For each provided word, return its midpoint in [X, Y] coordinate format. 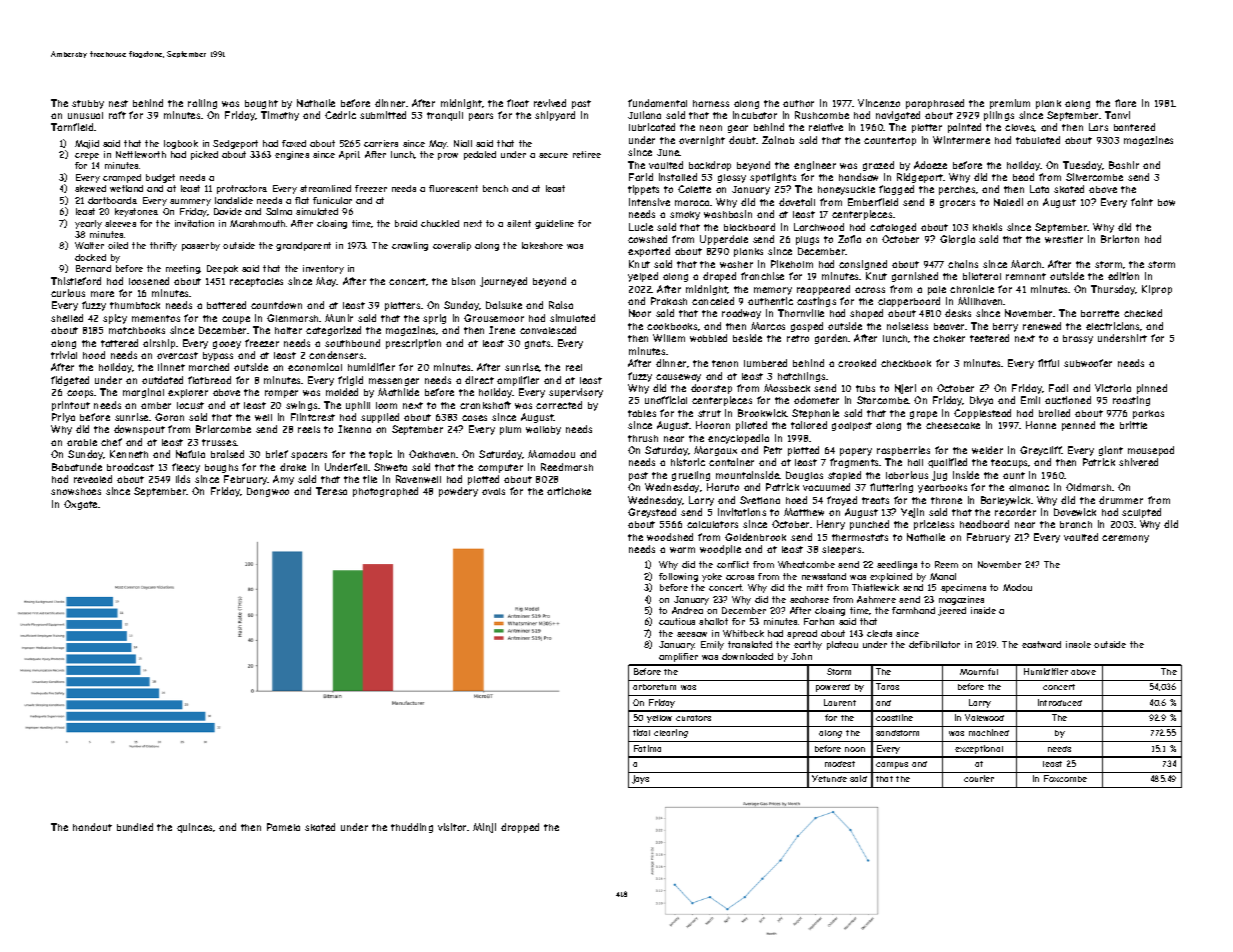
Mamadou [551, 454]
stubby [88, 104]
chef [111, 442]
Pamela [283, 827]
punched [869, 525]
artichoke [569, 491]
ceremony [1125, 539]
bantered [1134, 127]
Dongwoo [268, 492]
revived [550, 103]
